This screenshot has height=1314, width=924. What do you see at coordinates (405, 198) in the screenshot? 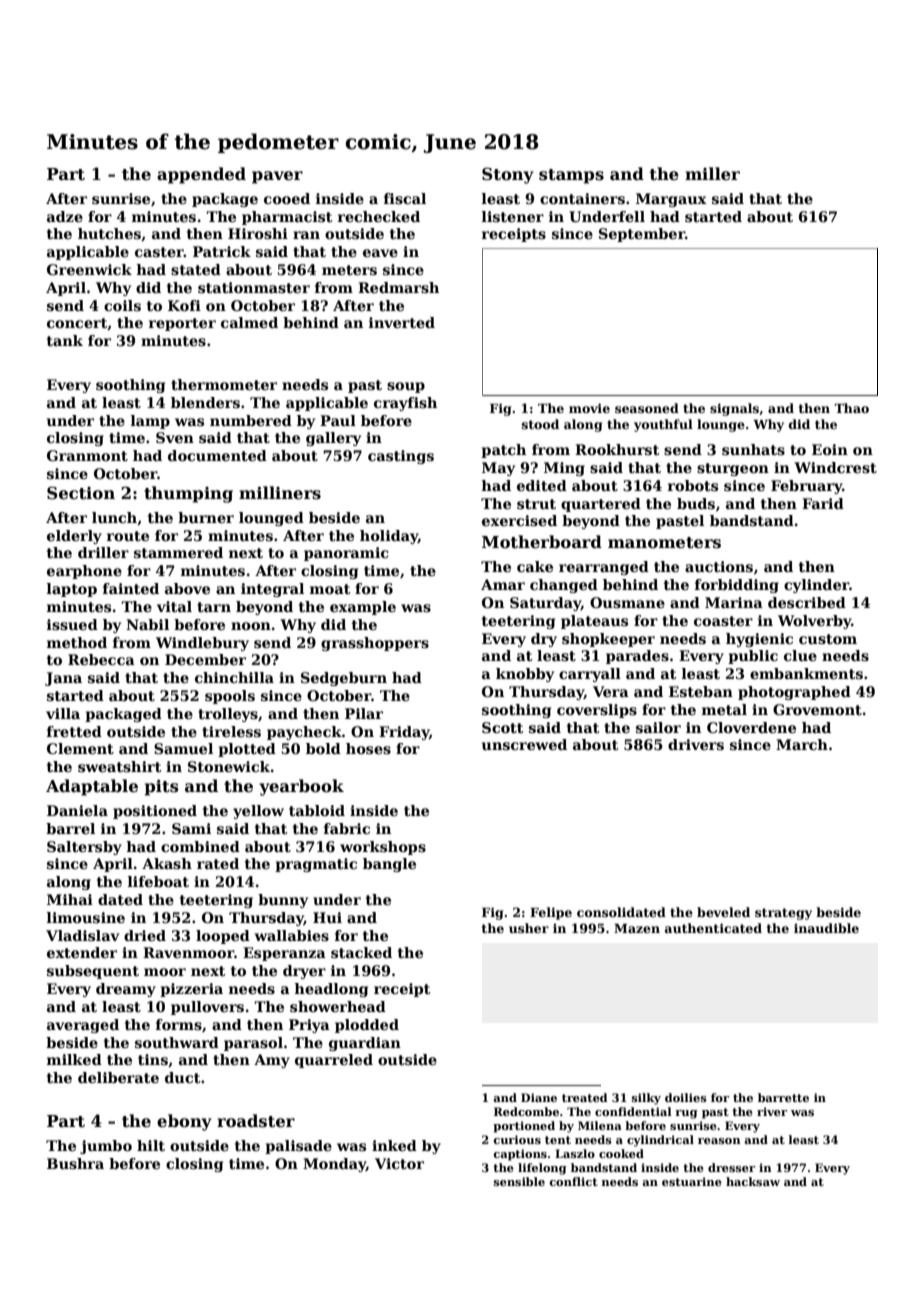
I see `fiscal` at bounding box center [405, 198].
